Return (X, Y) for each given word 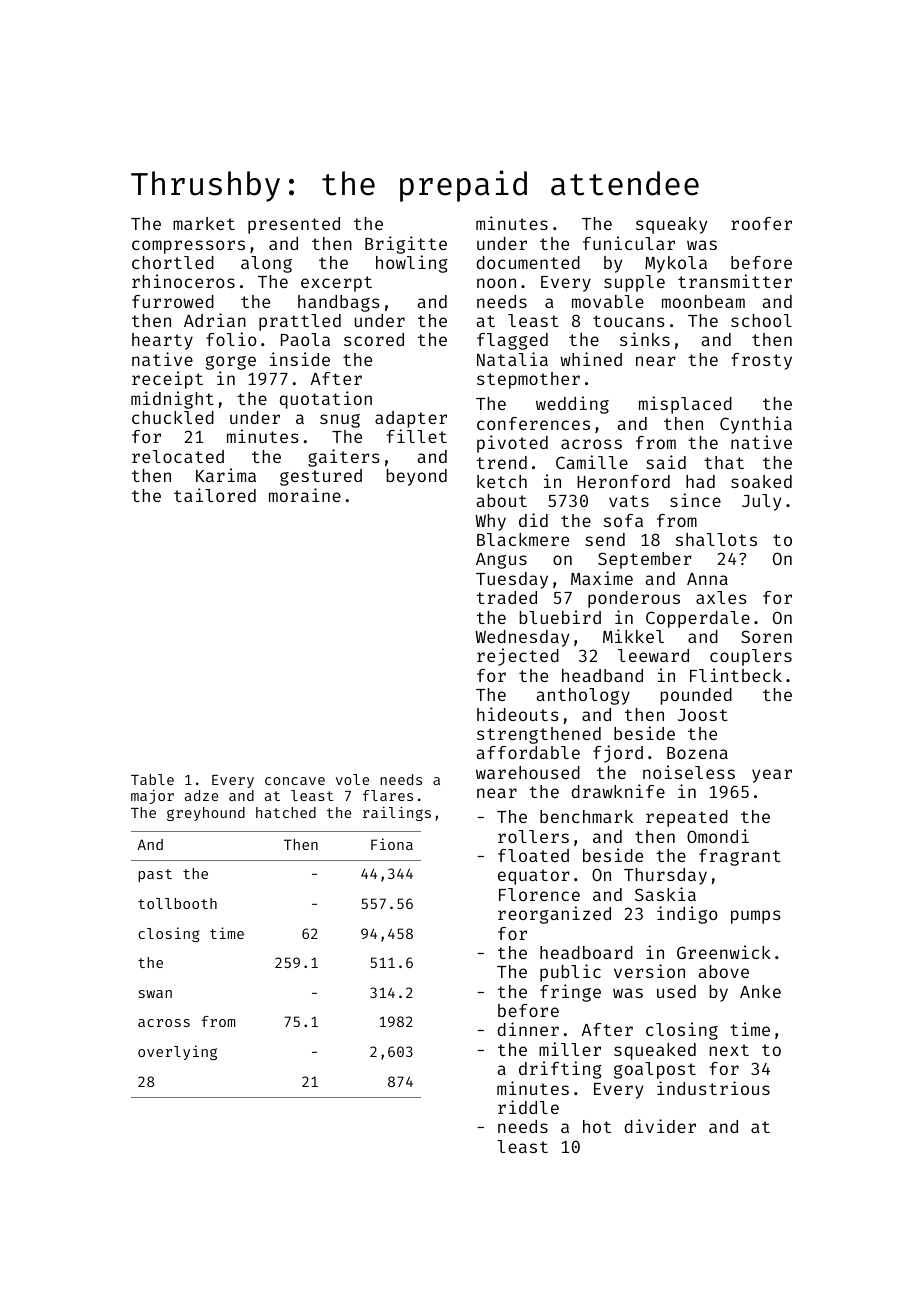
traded (507, 597)
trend (502, 462)
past (155, 875)
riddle (528, 1107)
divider (660, 1126)
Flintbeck (736, 675)
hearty (162, 341)
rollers (533, 836)
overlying (177, 1052)
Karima (226, 475)
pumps (756, 917)
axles (721, 597)
